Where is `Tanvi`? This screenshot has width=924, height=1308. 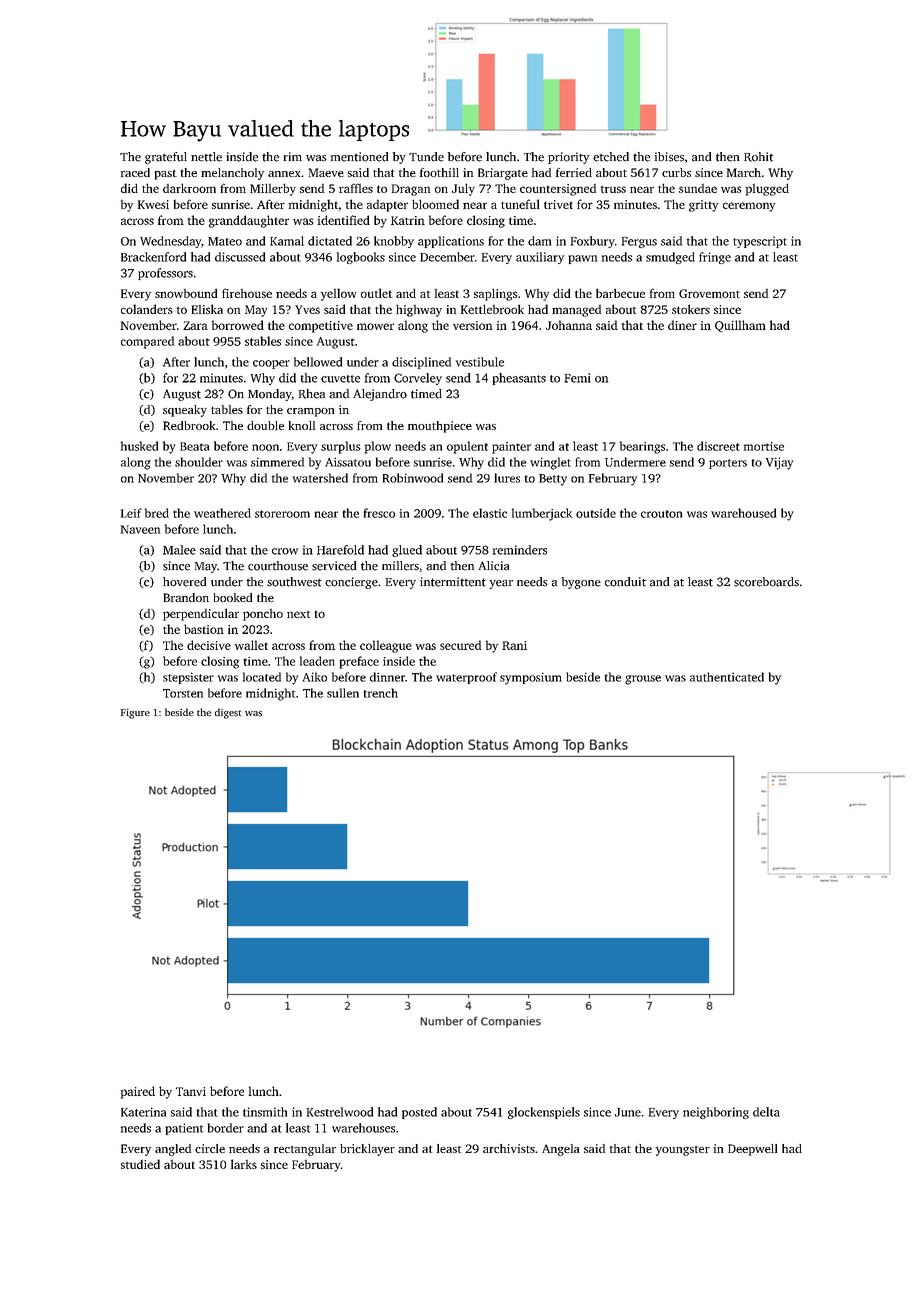
Tanvi is located at coordinates (191, 1091).
